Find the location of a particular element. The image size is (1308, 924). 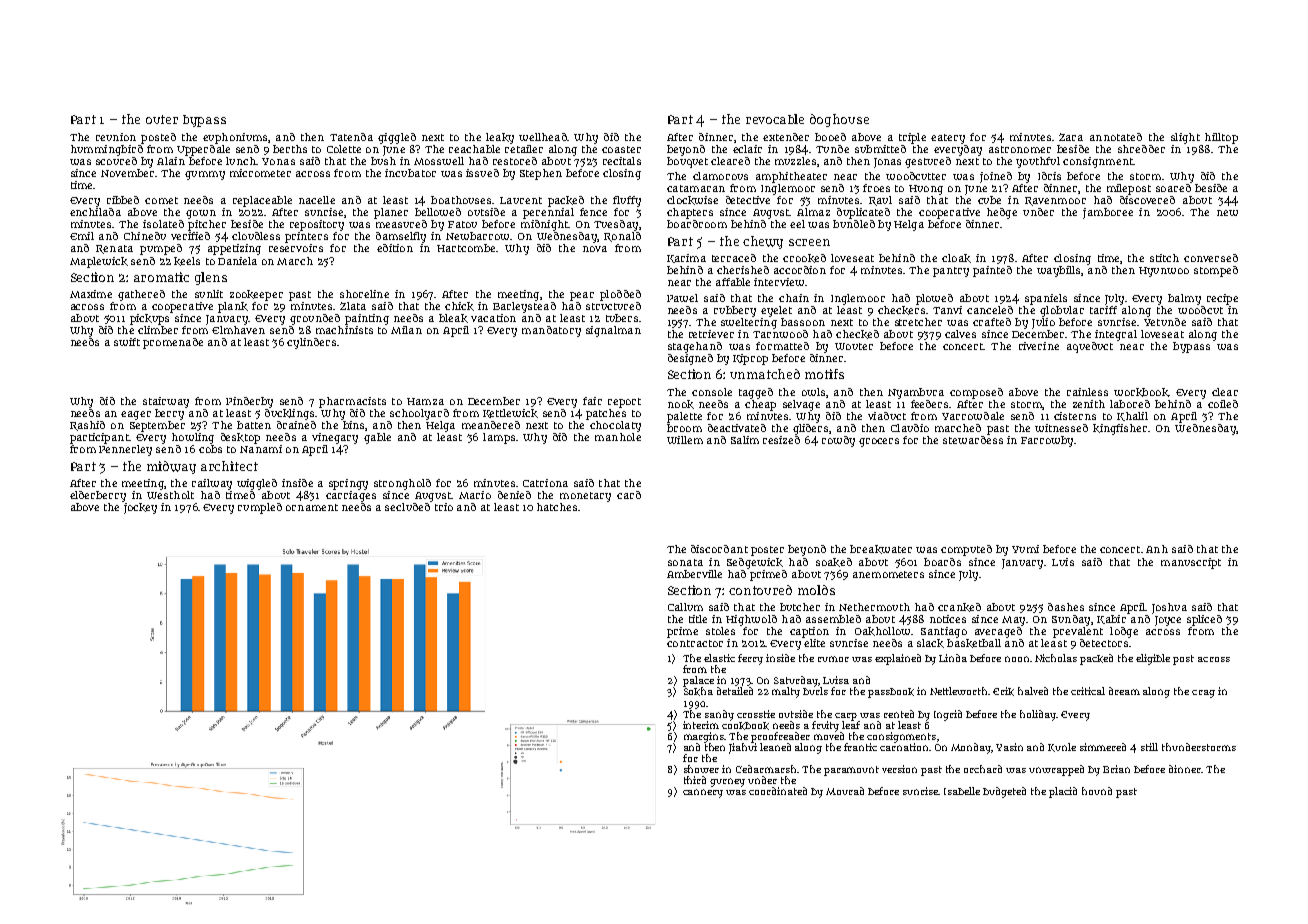

sandy is located at coordinates (719, 715).
